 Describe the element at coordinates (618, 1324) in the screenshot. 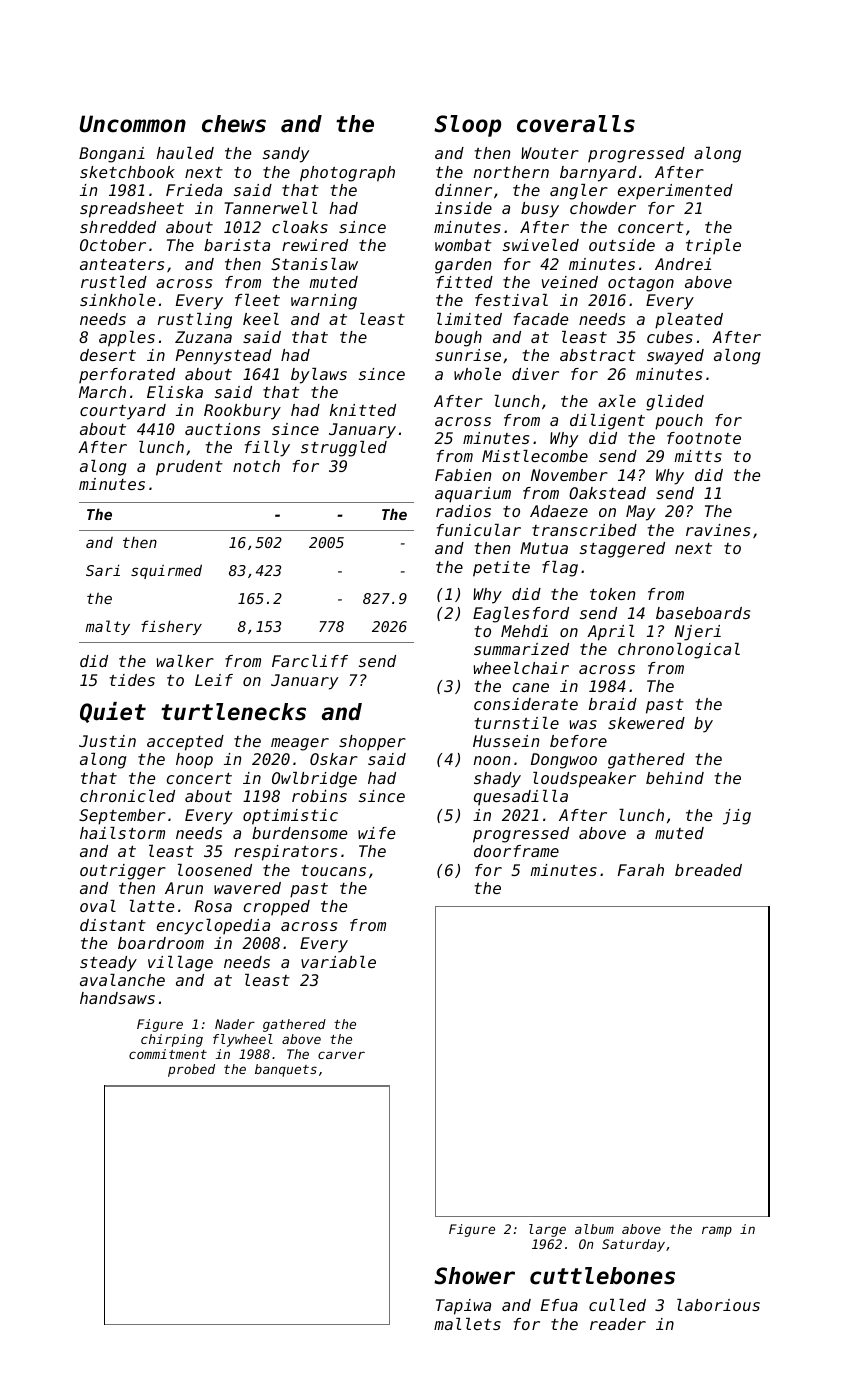

I see `reader` at that location.
